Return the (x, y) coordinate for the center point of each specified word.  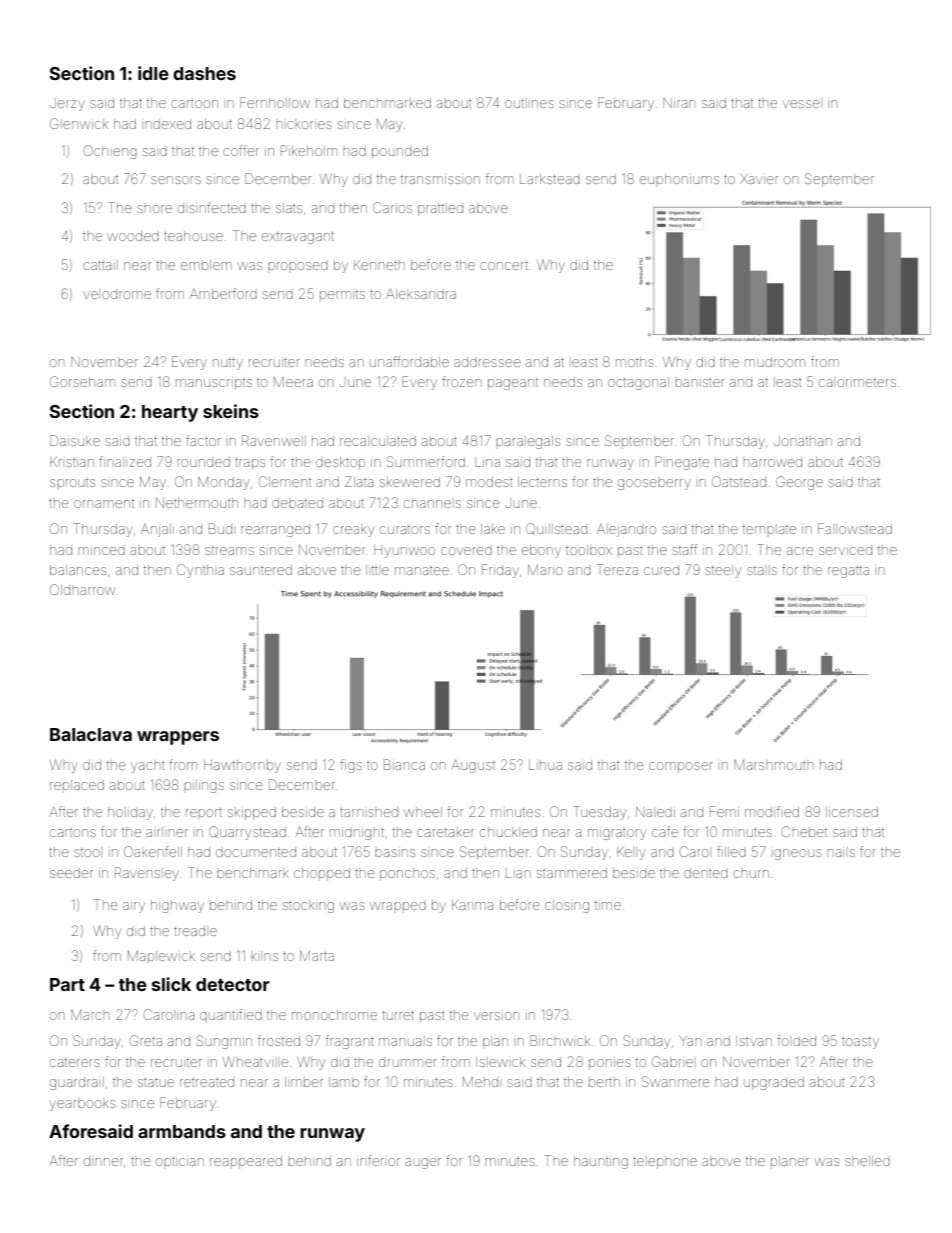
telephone (665, 1162)
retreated (207, 1082)
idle (153, 73)
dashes (204, 73)
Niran (679, 103)
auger (423, 1163)
